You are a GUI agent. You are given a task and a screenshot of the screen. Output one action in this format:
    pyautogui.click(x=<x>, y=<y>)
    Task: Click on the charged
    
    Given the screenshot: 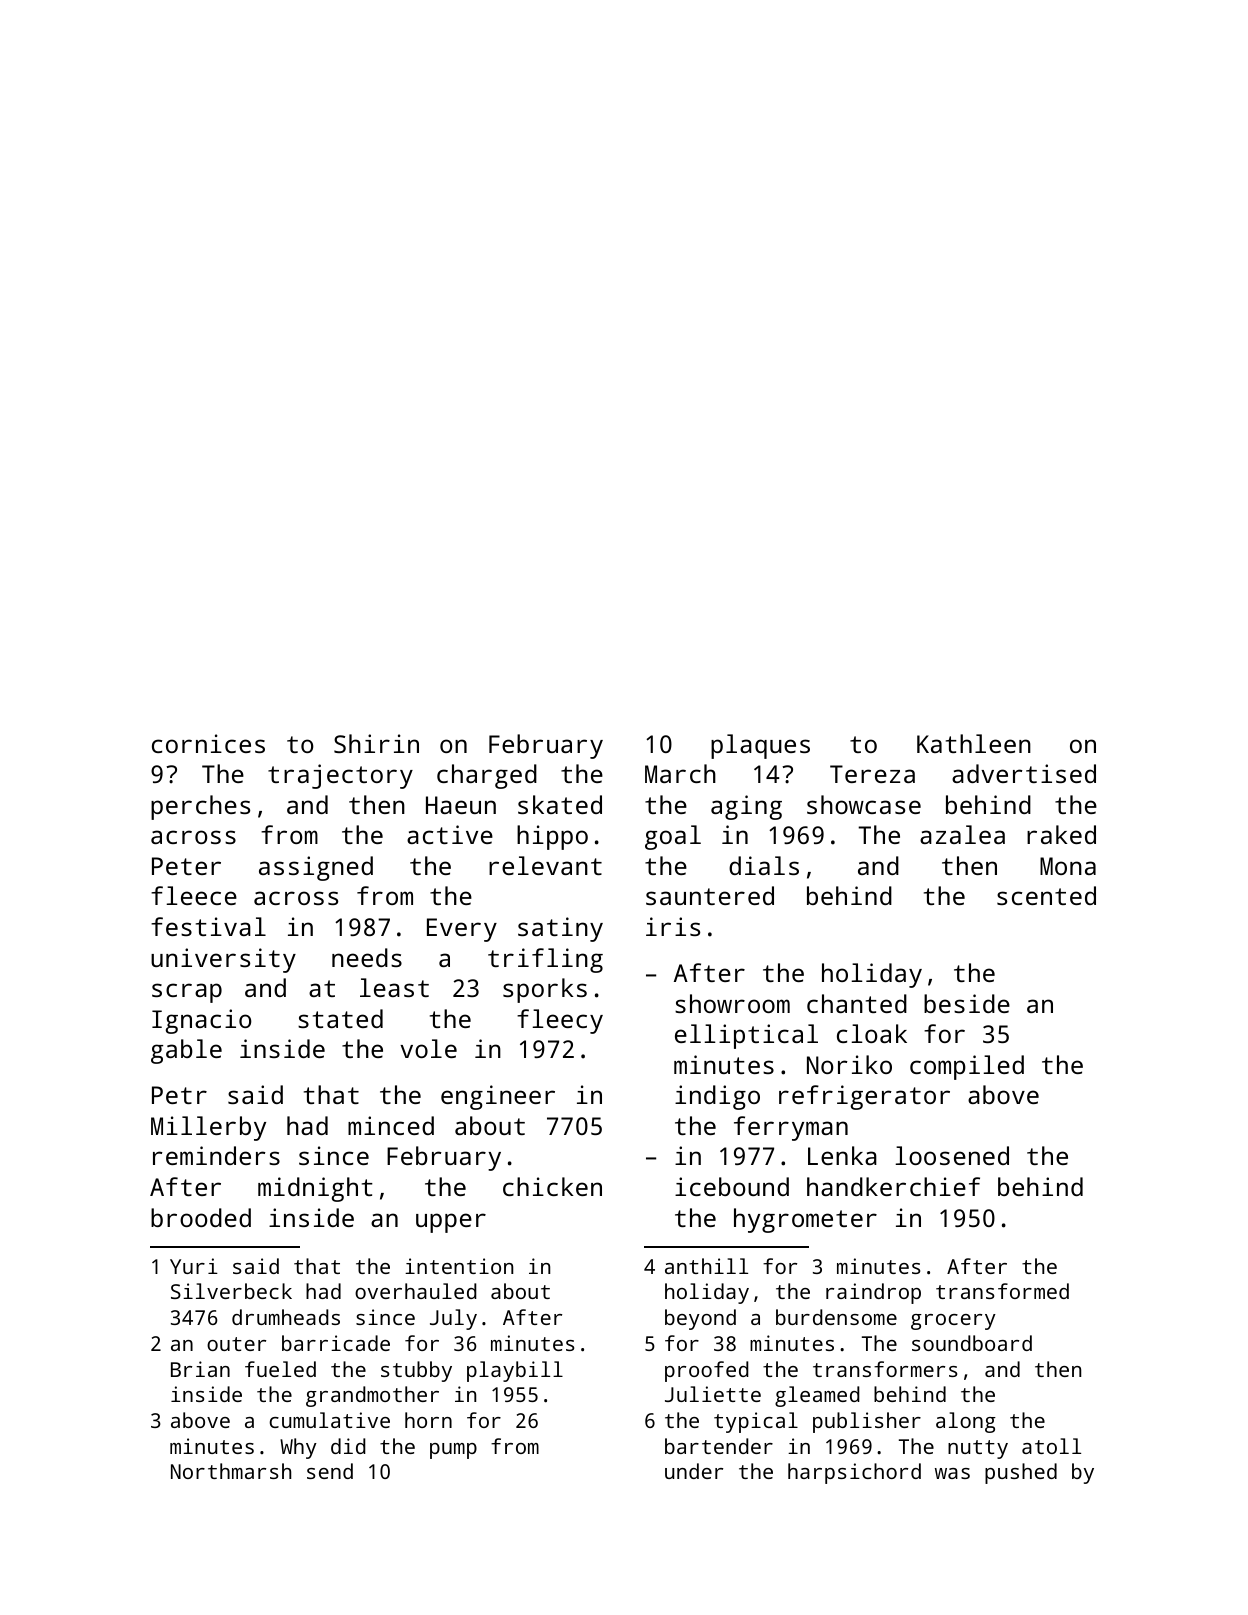 What is the action you would take?
    pyautogui.click(x=487, y=776)
